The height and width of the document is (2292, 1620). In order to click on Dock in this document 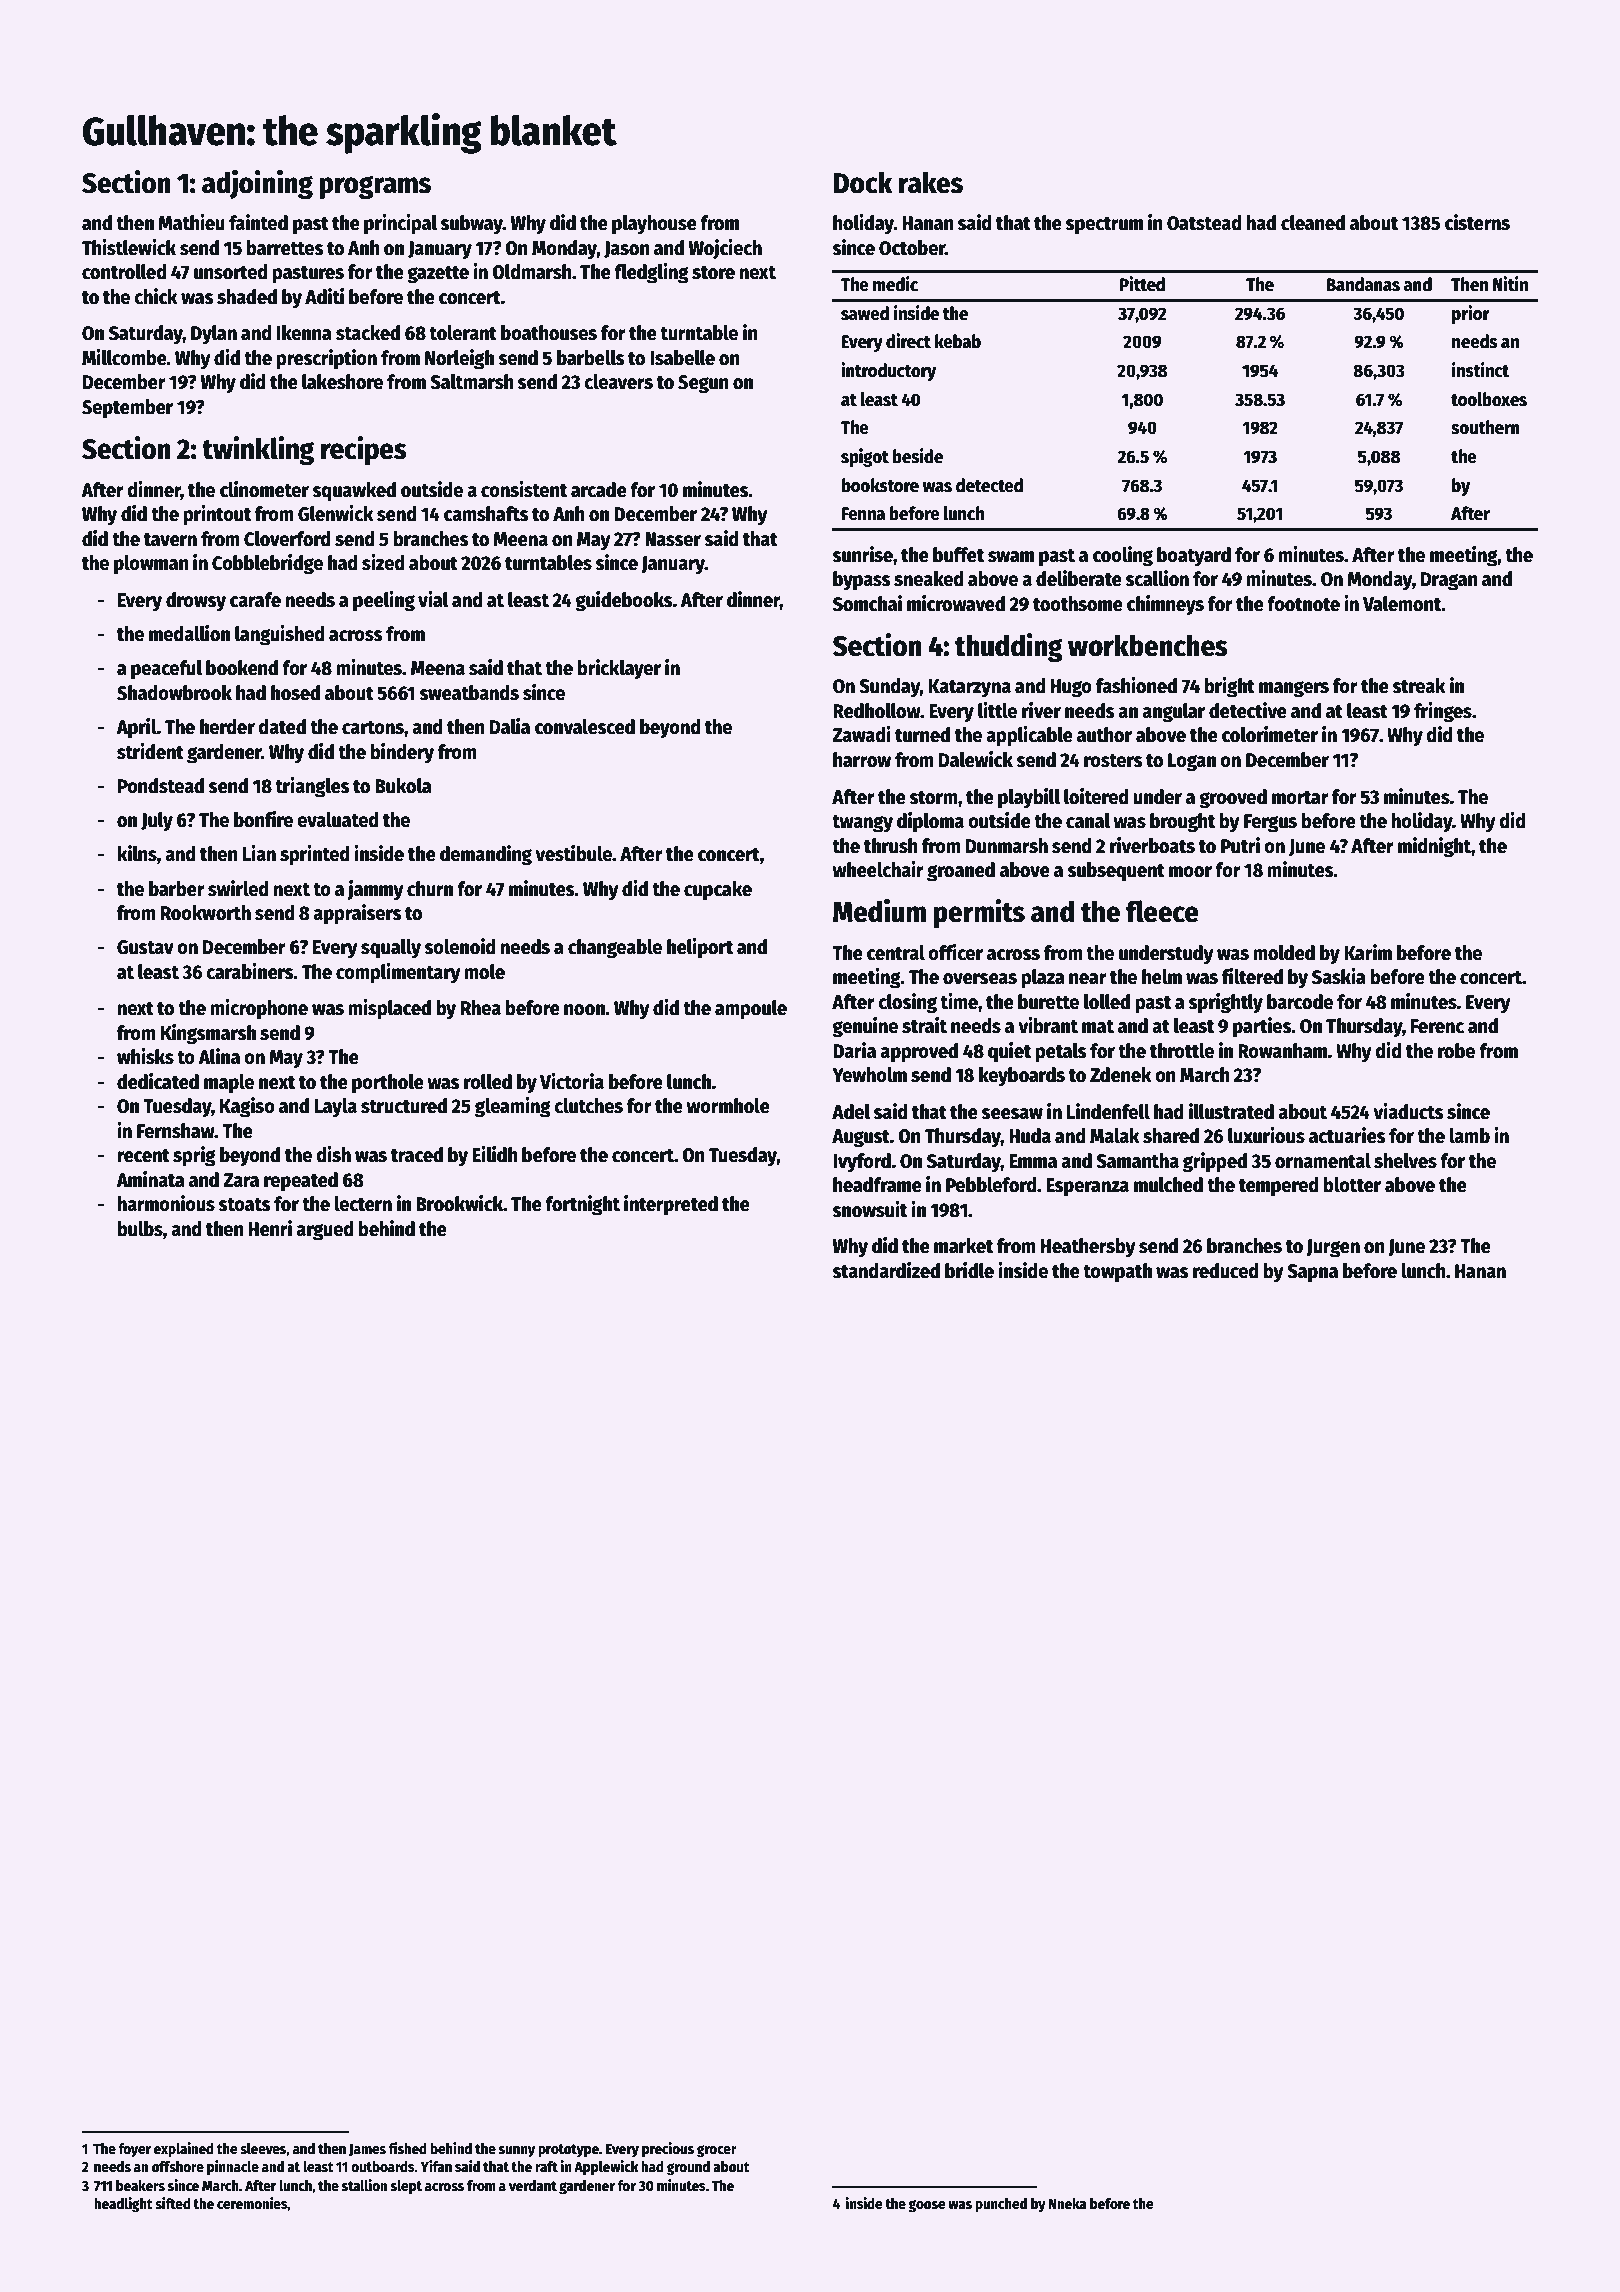, I will do `click(863, 182)`.
